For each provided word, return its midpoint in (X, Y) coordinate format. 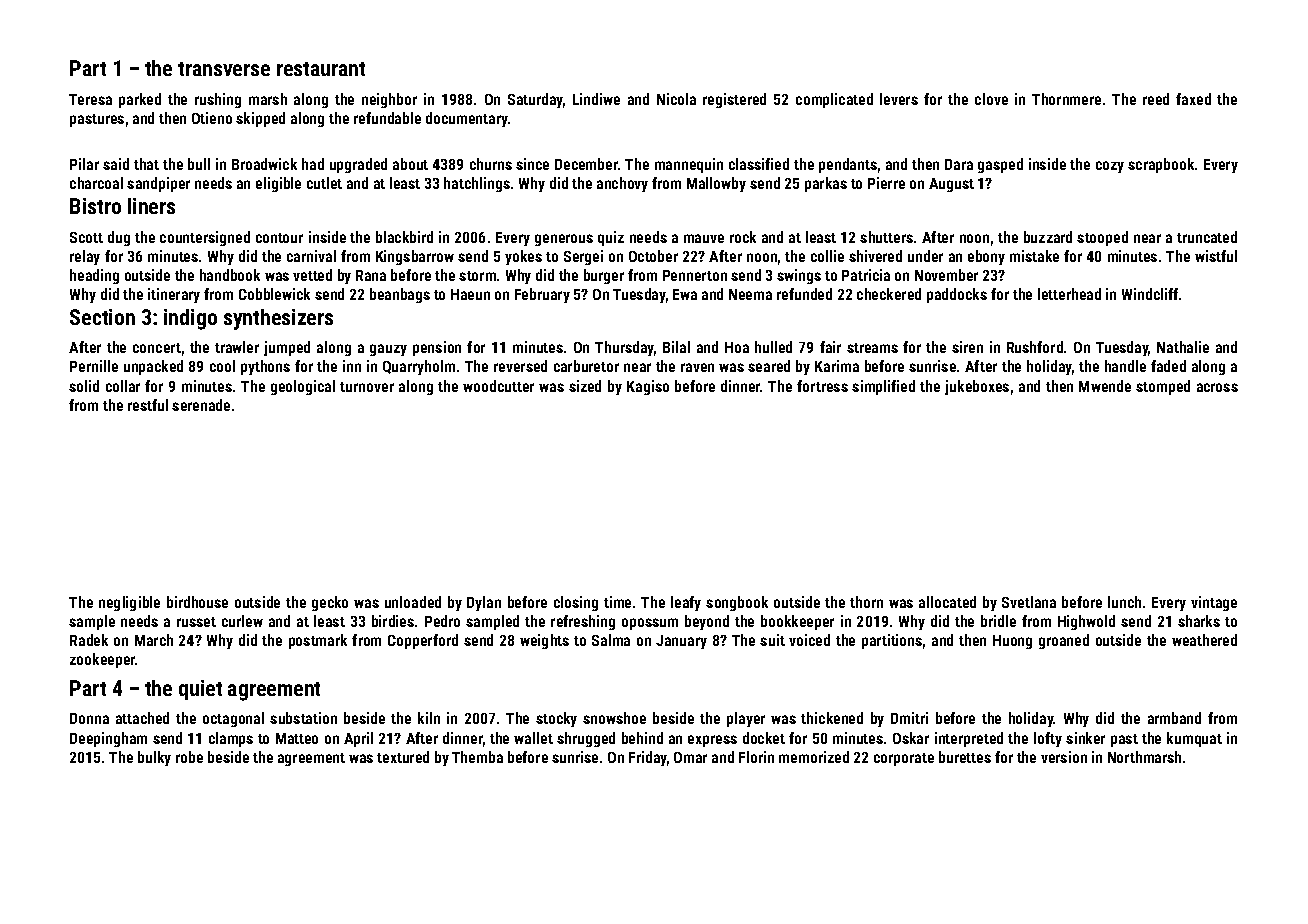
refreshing (583, 622)
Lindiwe (596, 99)
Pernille (94, 366)
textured (403, 757)
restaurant (321, 69)
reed (1156, 99)
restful (148, 405)
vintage (1214, 603)
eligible (278, 184)
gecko (330, 603)
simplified (883, 387)
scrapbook (1161, 165)
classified (759, 164)
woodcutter (498, 386)
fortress (822, 386)
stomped (1163, 387)
